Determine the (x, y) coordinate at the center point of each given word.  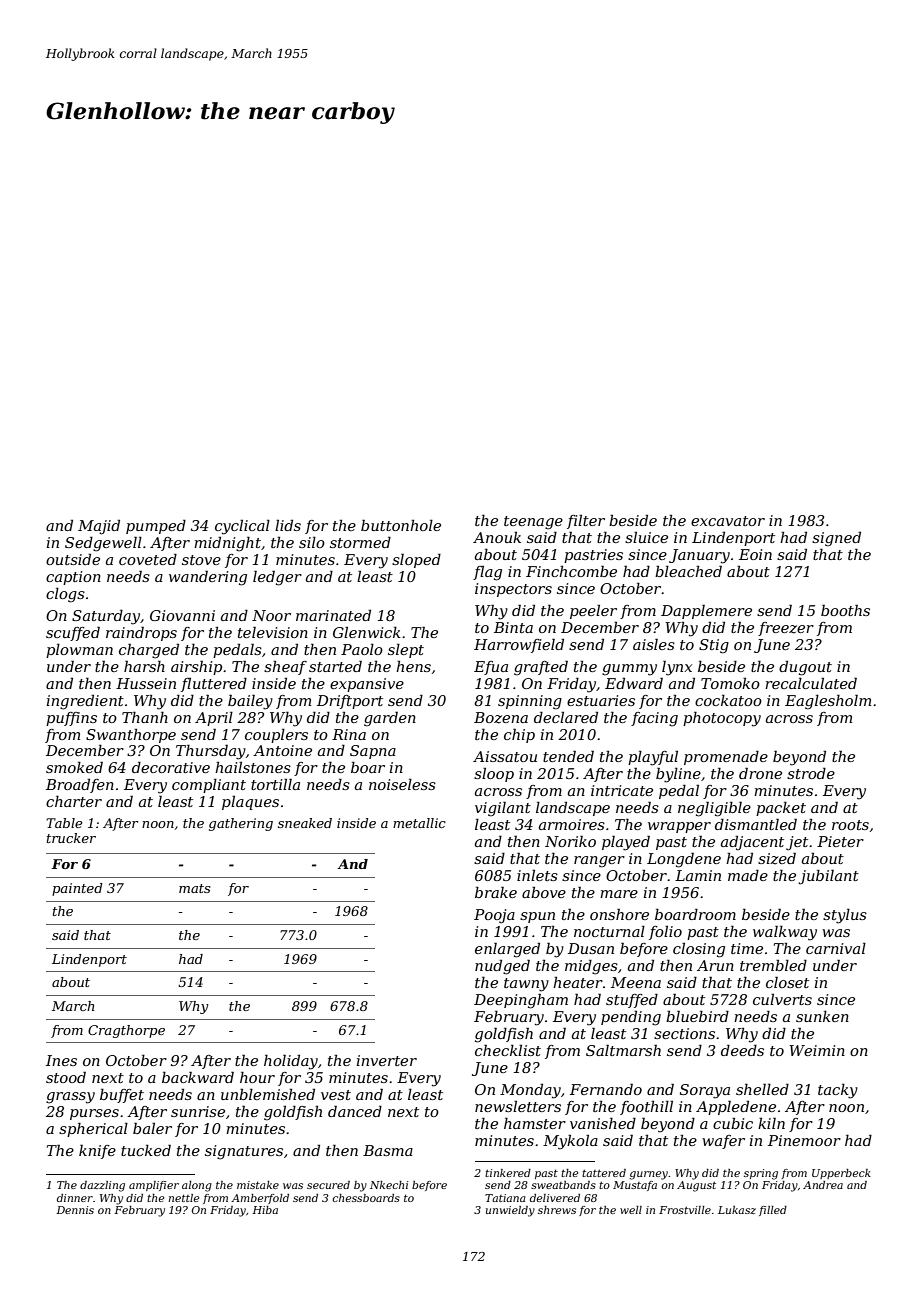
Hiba (265, 1210)
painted (77, 889)
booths (845, 610)
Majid (99, 527)
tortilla (275, 784)
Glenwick (367, 632)
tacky (838, 1091)
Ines (61, 1060)
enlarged (507, 950)
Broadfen (80, 786)
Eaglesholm (828, 702)
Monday (530, 1091)
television (273, 632)
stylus (845, 916)
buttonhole (401, 525)
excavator (728, 521)
